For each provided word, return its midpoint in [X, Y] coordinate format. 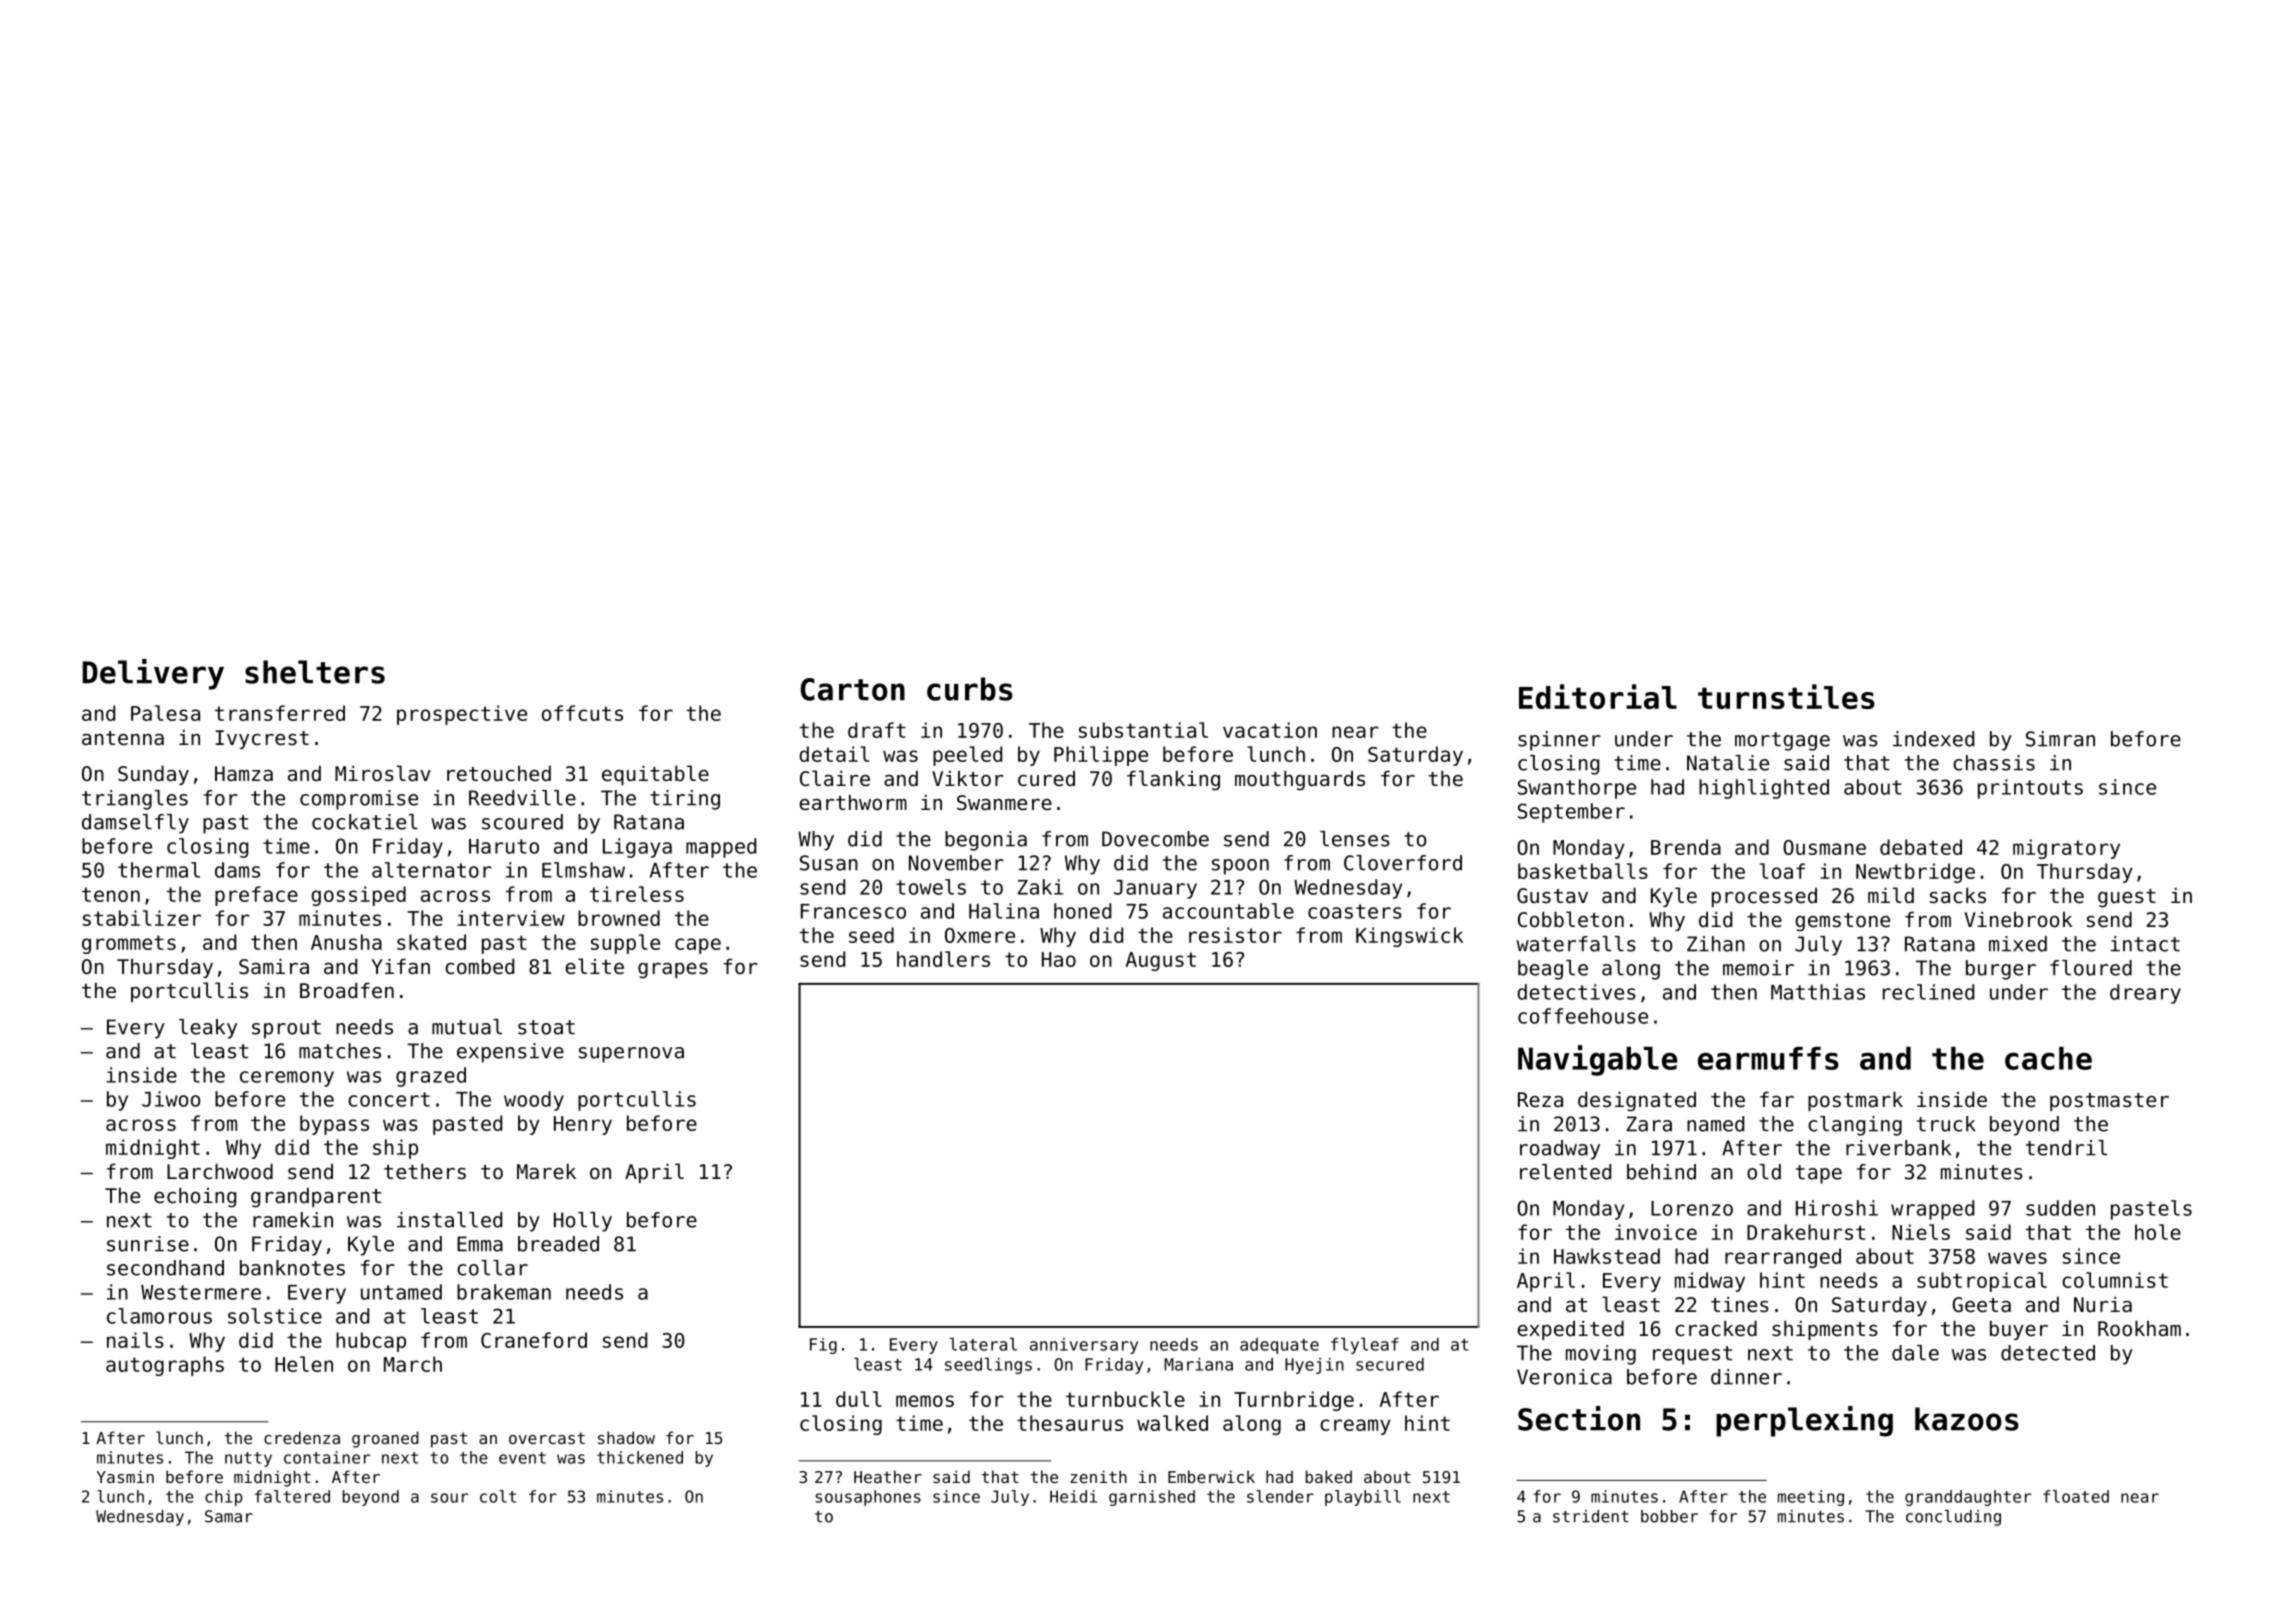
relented [1565, 1172]
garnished [1152, 1498]
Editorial [1598, 696]
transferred [280, 713]
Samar [229, 1516]
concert [389, 1099]
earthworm [853, 802]
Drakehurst [1806, 1232]
